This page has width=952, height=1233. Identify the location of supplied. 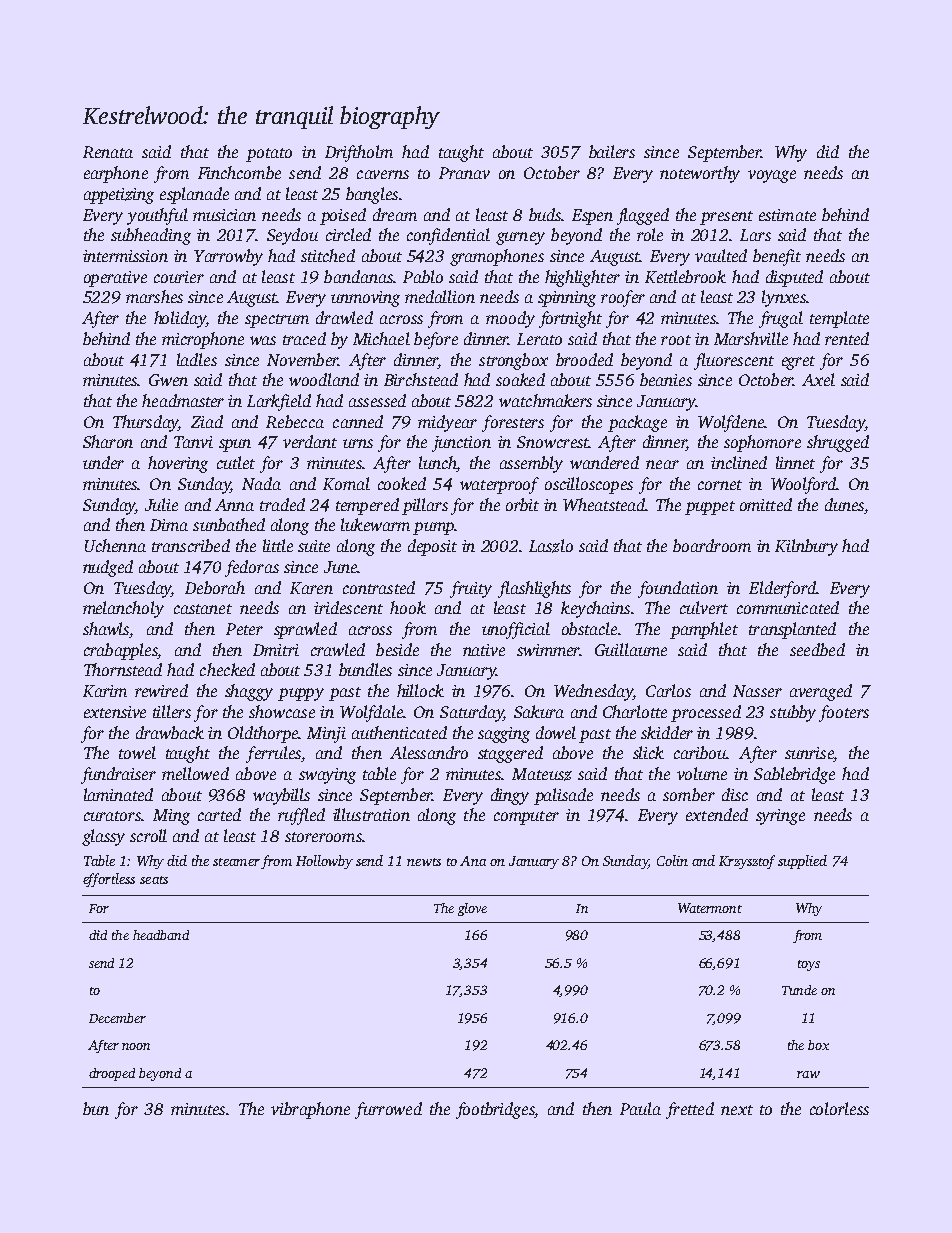
(802, 862).
